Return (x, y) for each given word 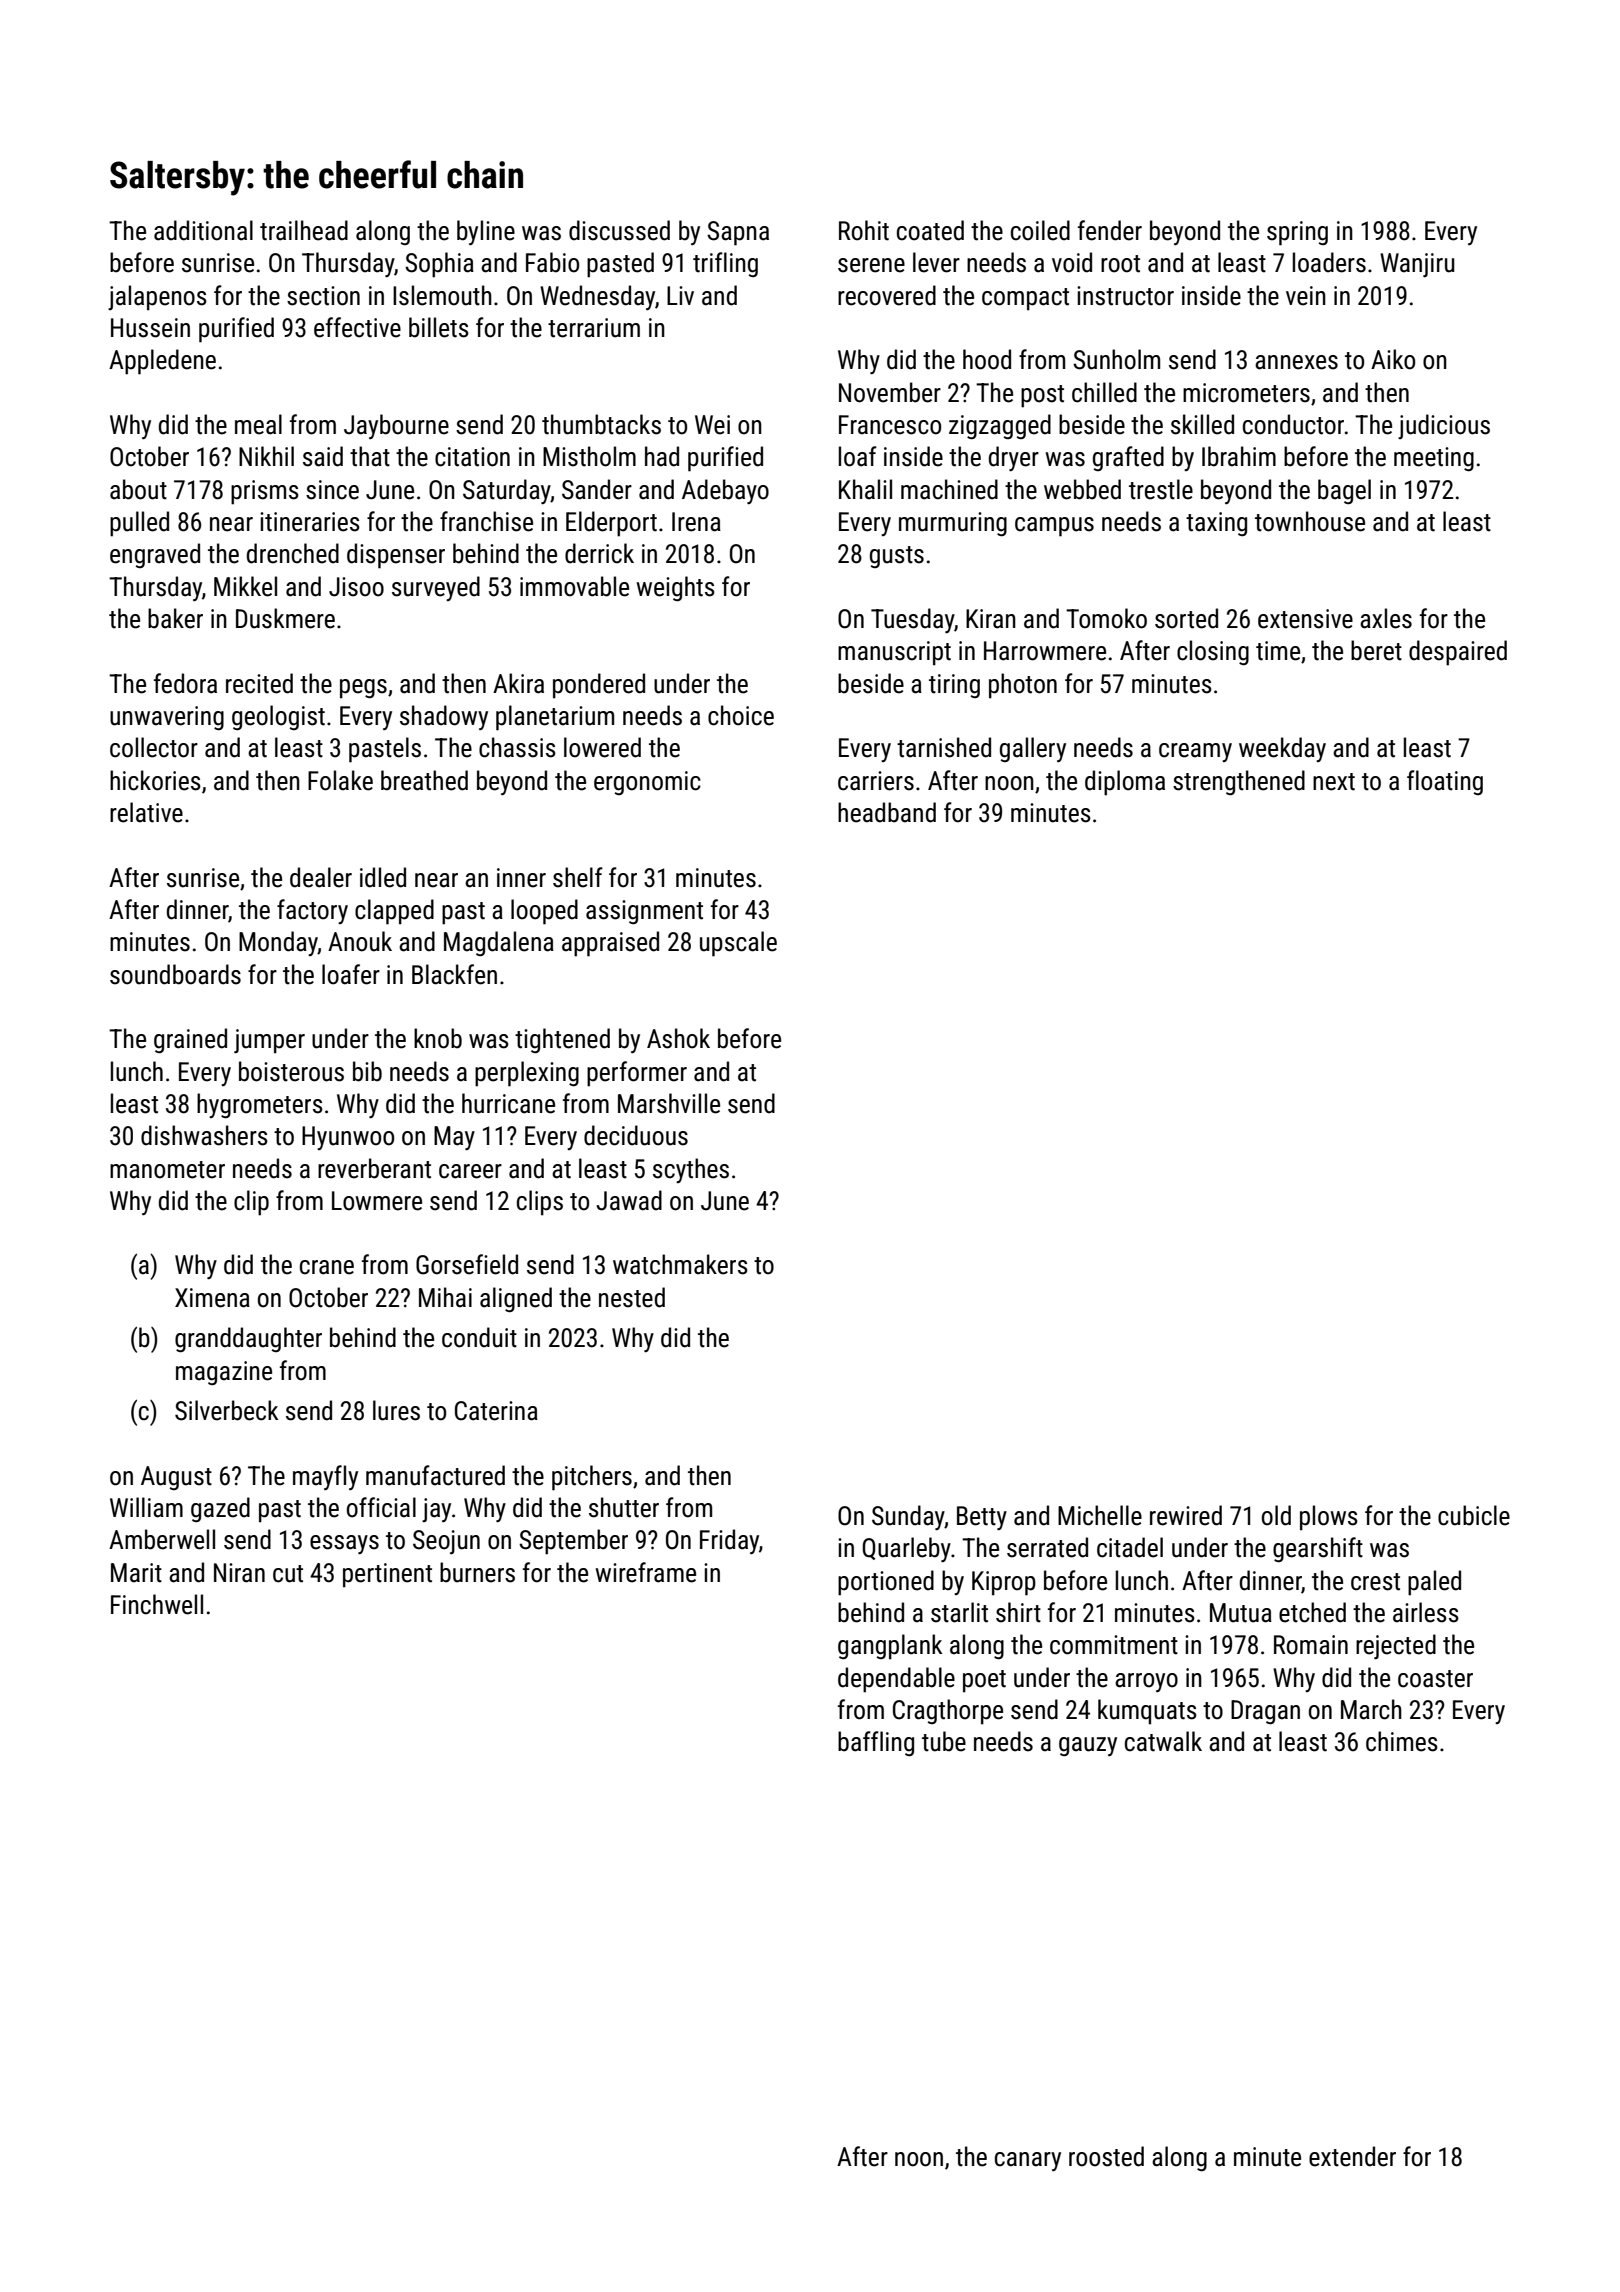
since (332, 490)
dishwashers (204, 1135)
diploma (1125, 783)
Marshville (669, 1103)
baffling (876, 1744)
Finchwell (157, 1604)
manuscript (894, 653)
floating (1445, 782)
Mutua (1241, 1613)
